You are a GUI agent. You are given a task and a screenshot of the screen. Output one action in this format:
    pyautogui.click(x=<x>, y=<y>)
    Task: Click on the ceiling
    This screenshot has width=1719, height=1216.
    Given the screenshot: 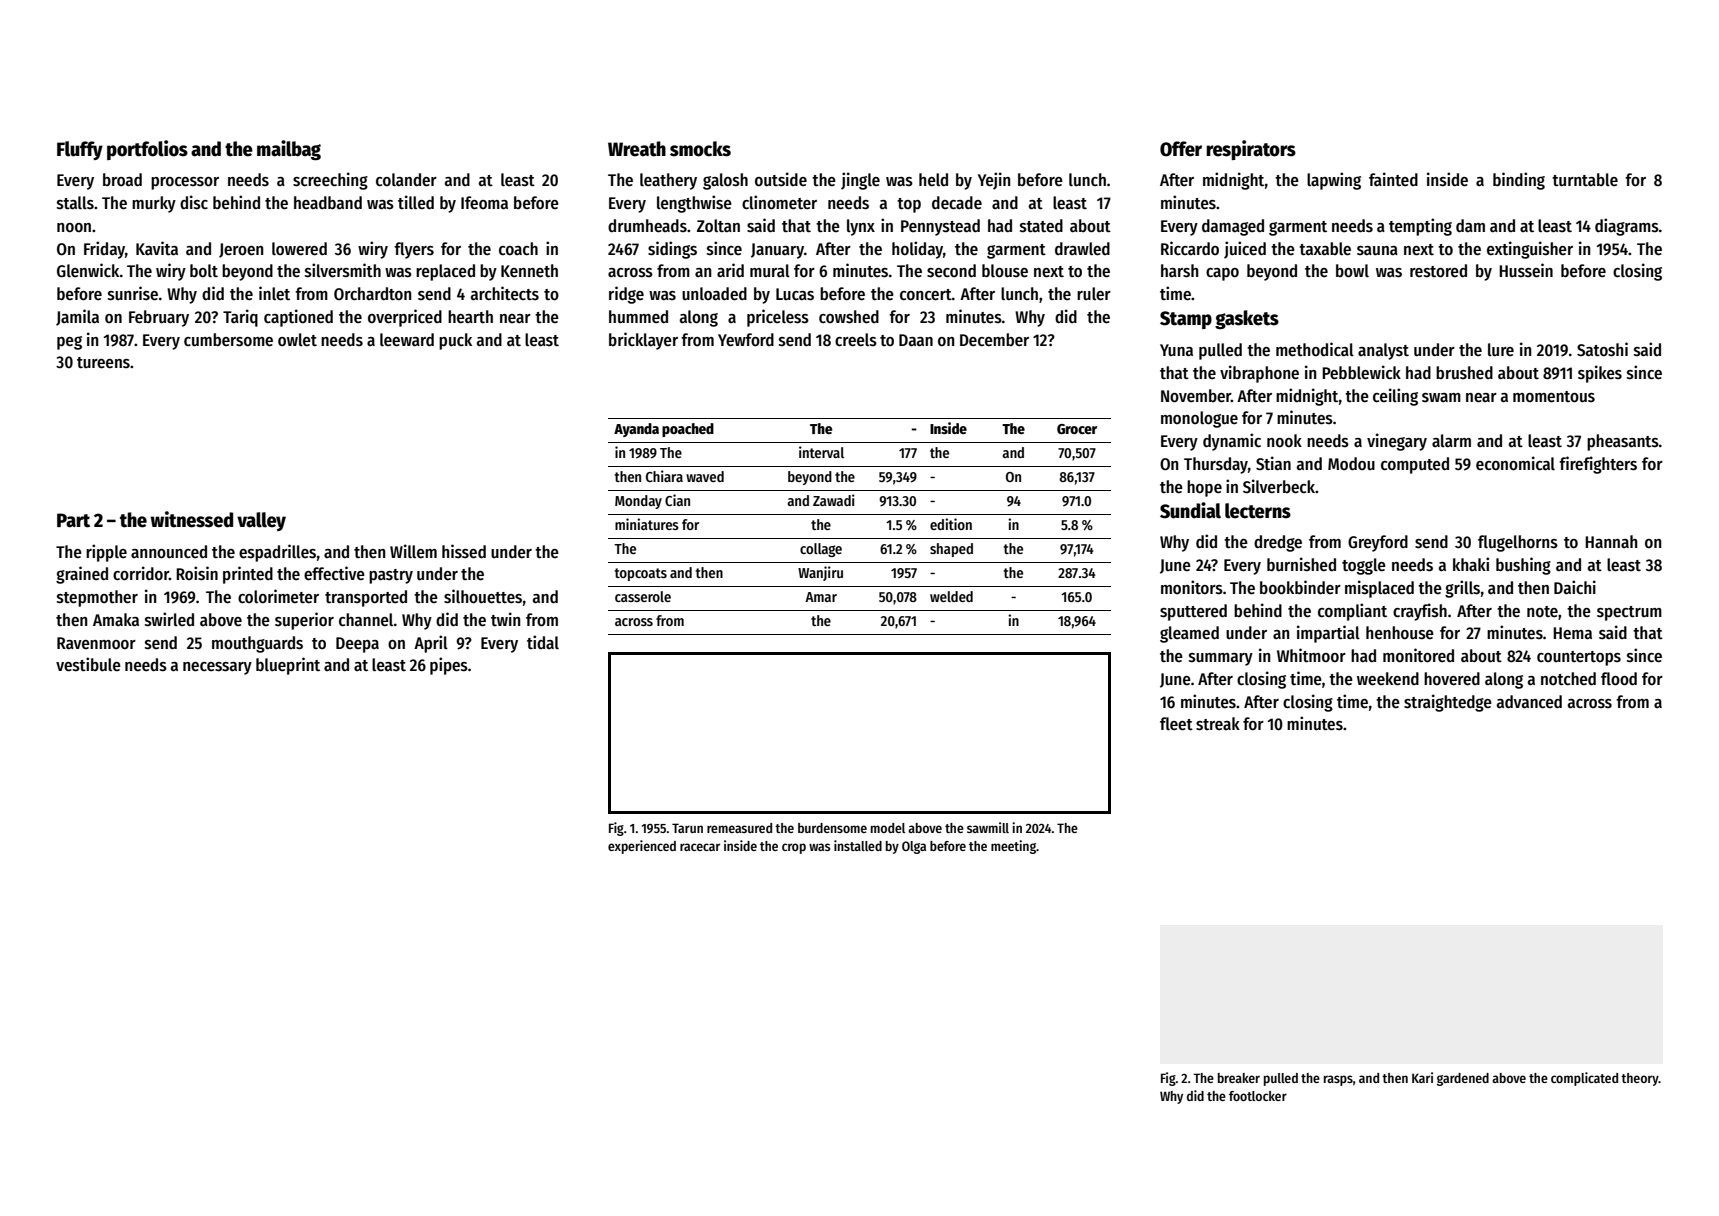 What is the action you would take?
    pyautogui.click(x=1395, y=397)
